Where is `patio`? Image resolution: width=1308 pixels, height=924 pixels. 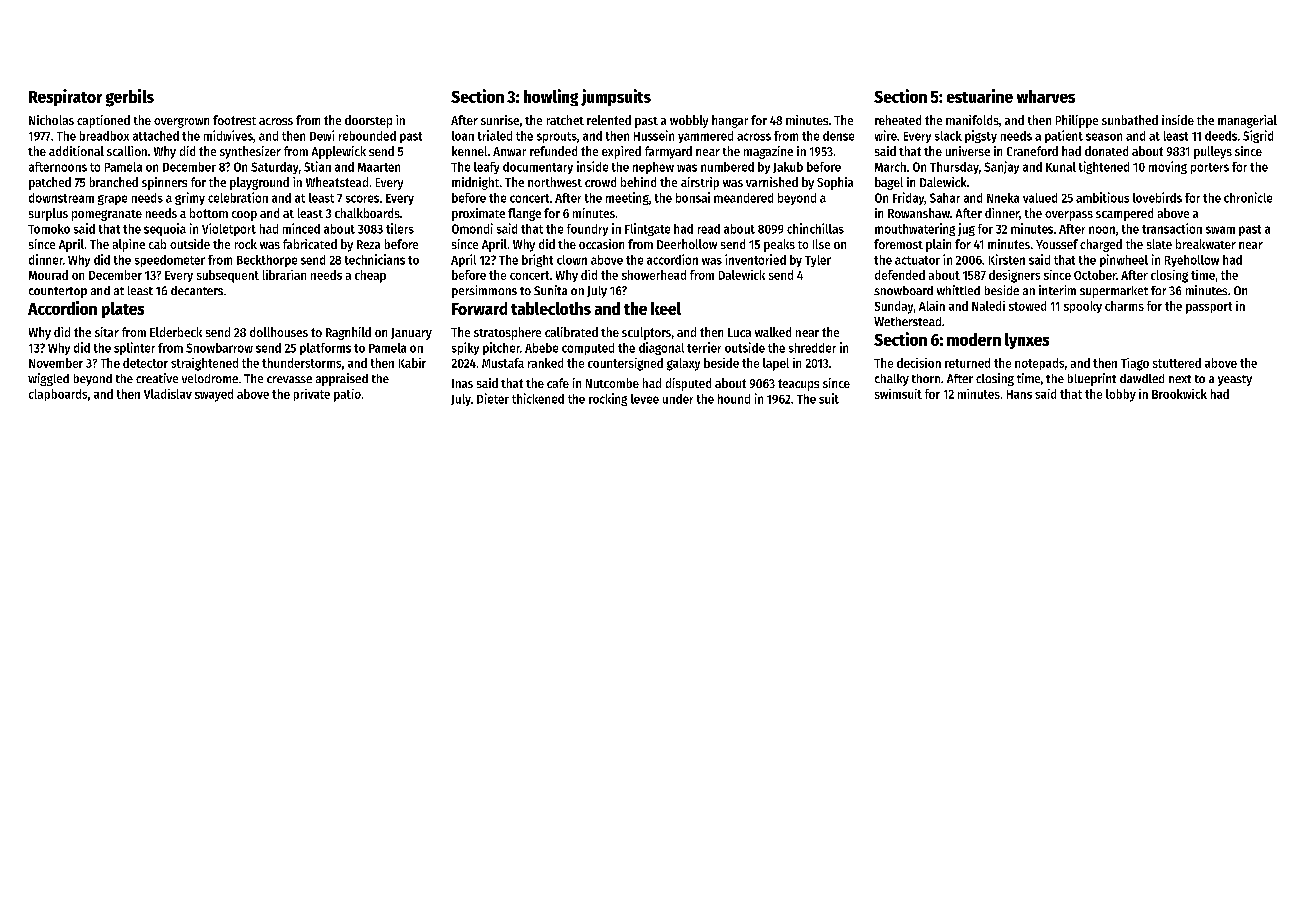
patio is located at coordinates (347, 395).
